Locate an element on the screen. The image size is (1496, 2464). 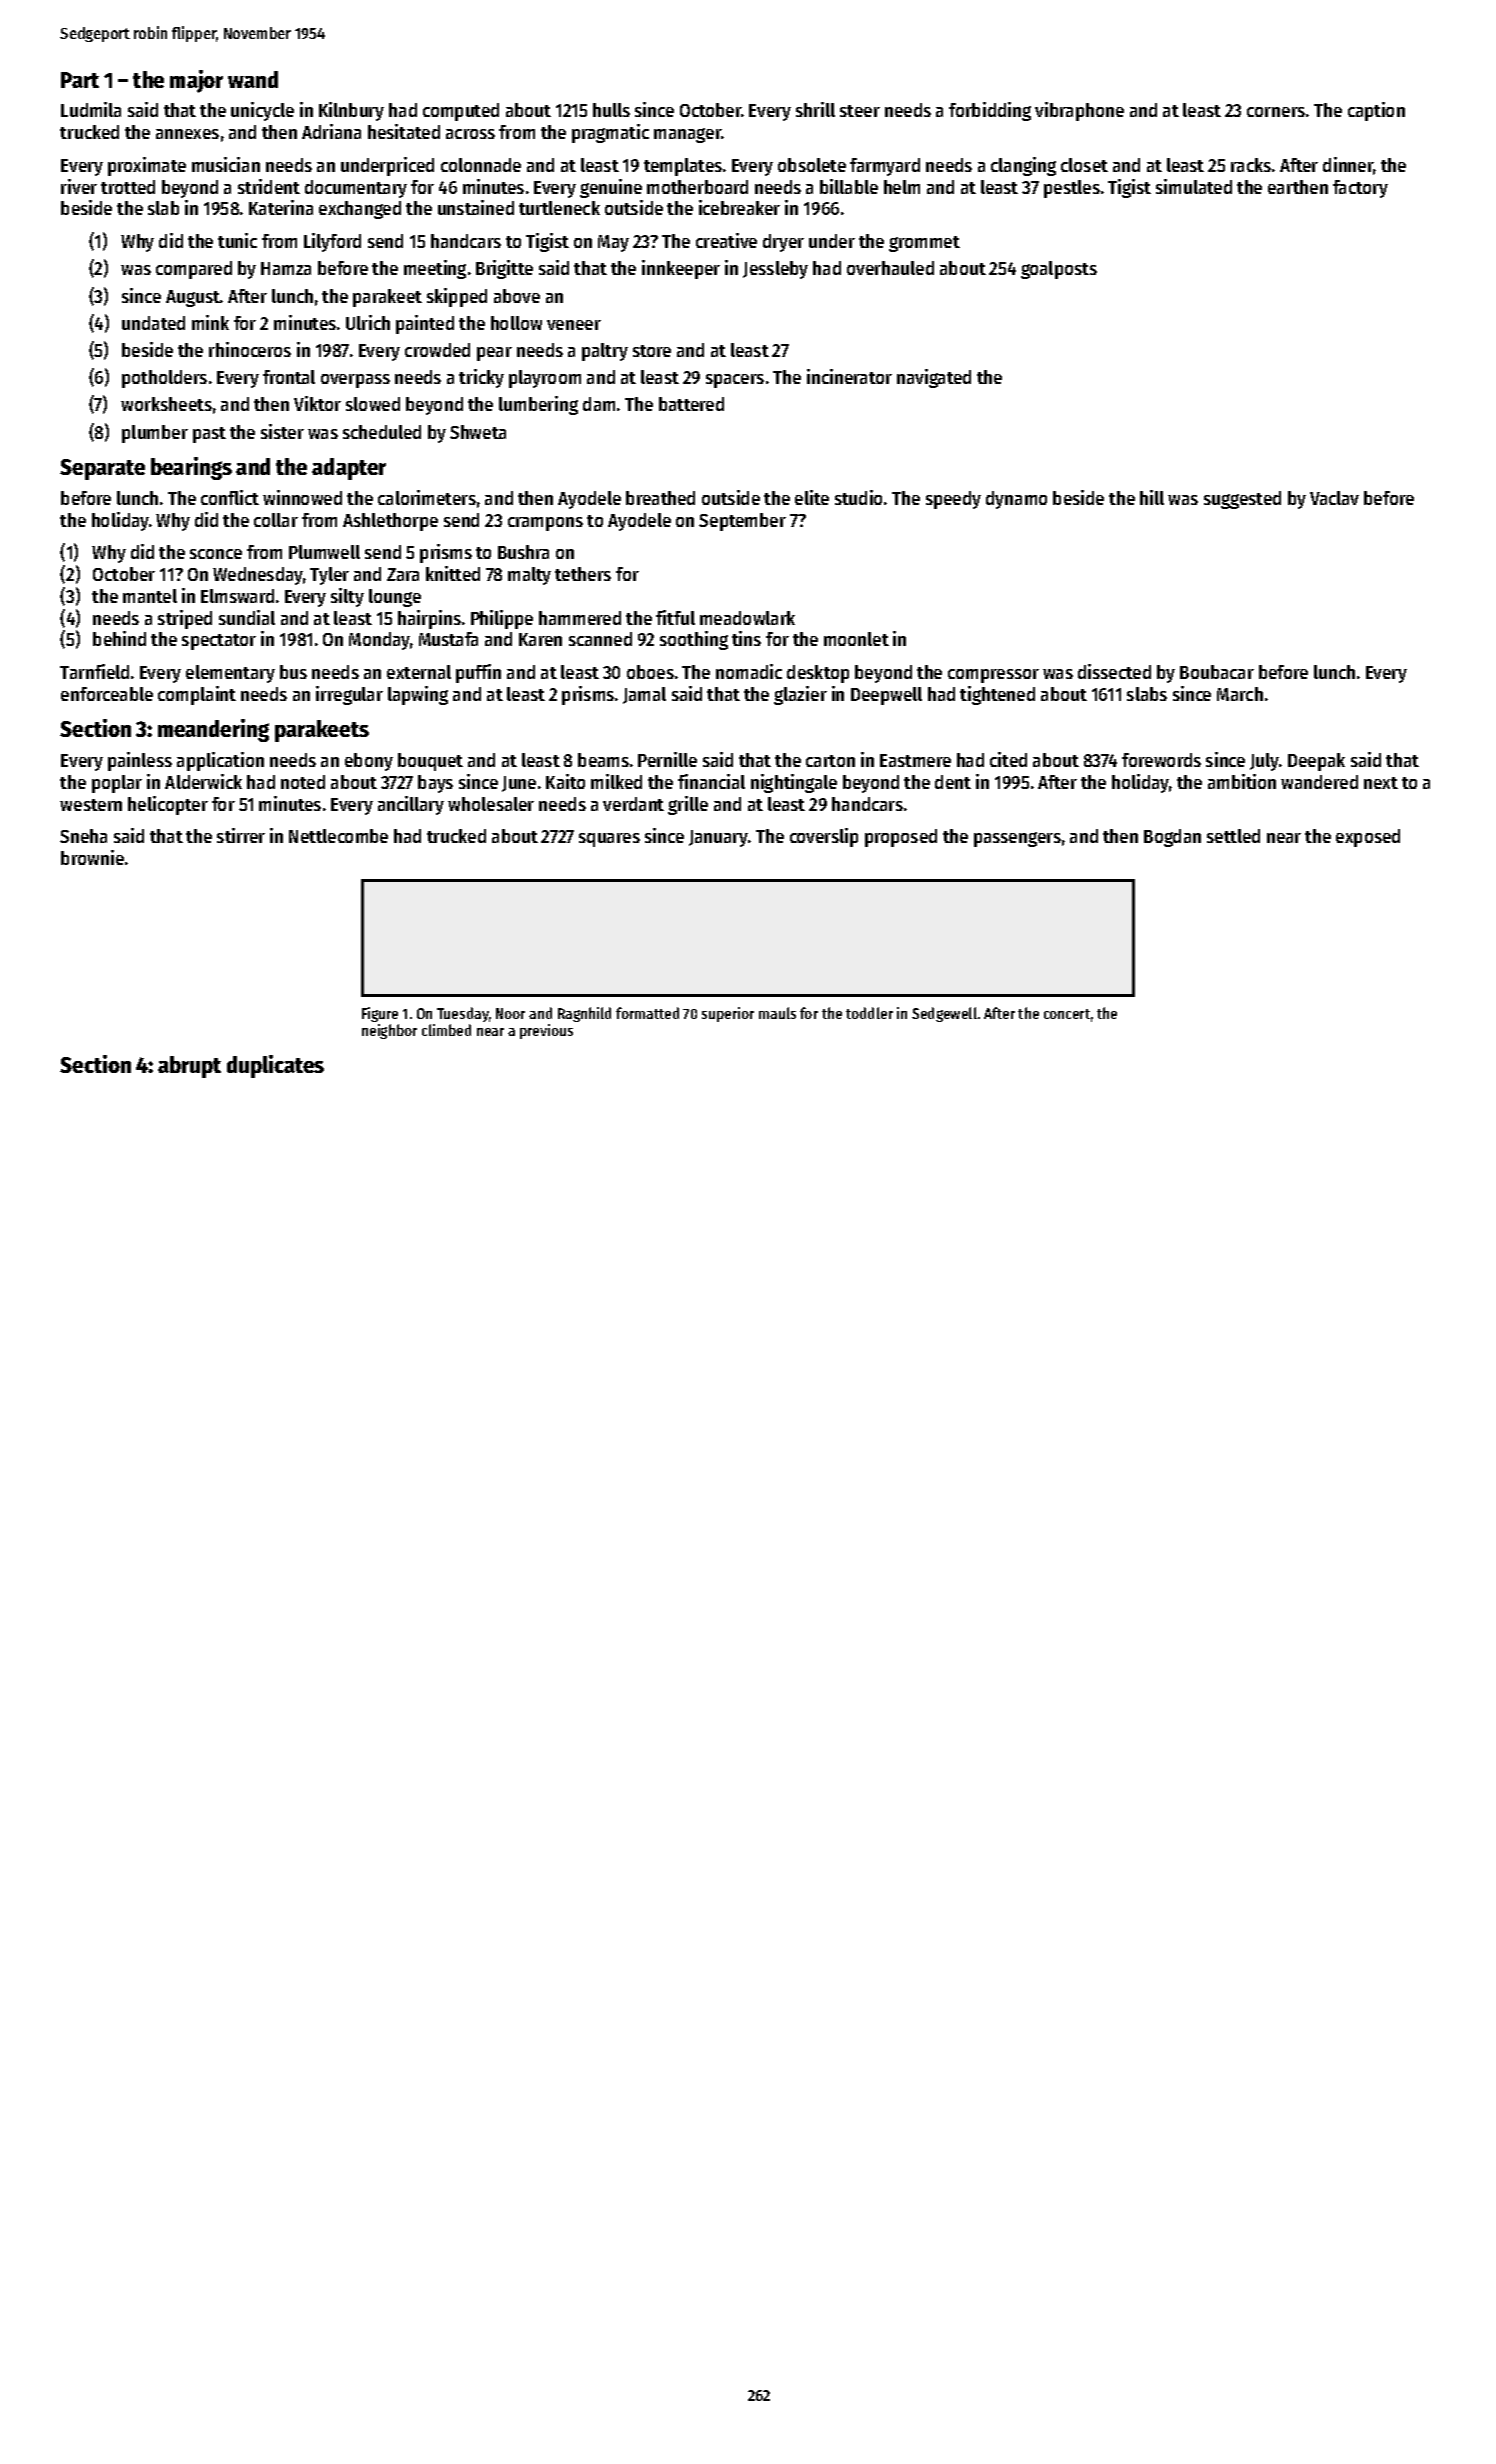
skipped is located at coordinates (457, 297).
